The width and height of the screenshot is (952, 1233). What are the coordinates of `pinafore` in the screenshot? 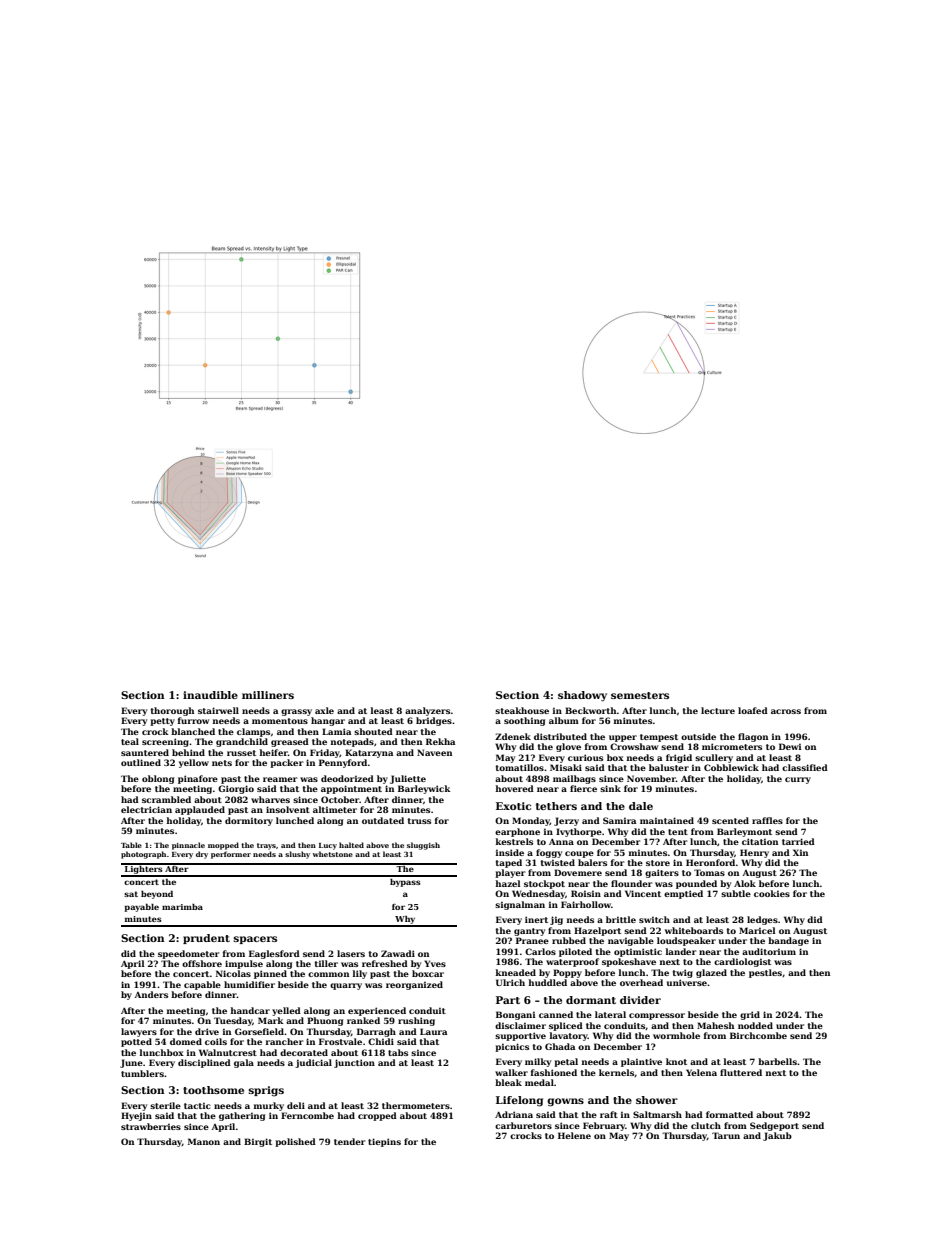 It's located at (198, 779).
